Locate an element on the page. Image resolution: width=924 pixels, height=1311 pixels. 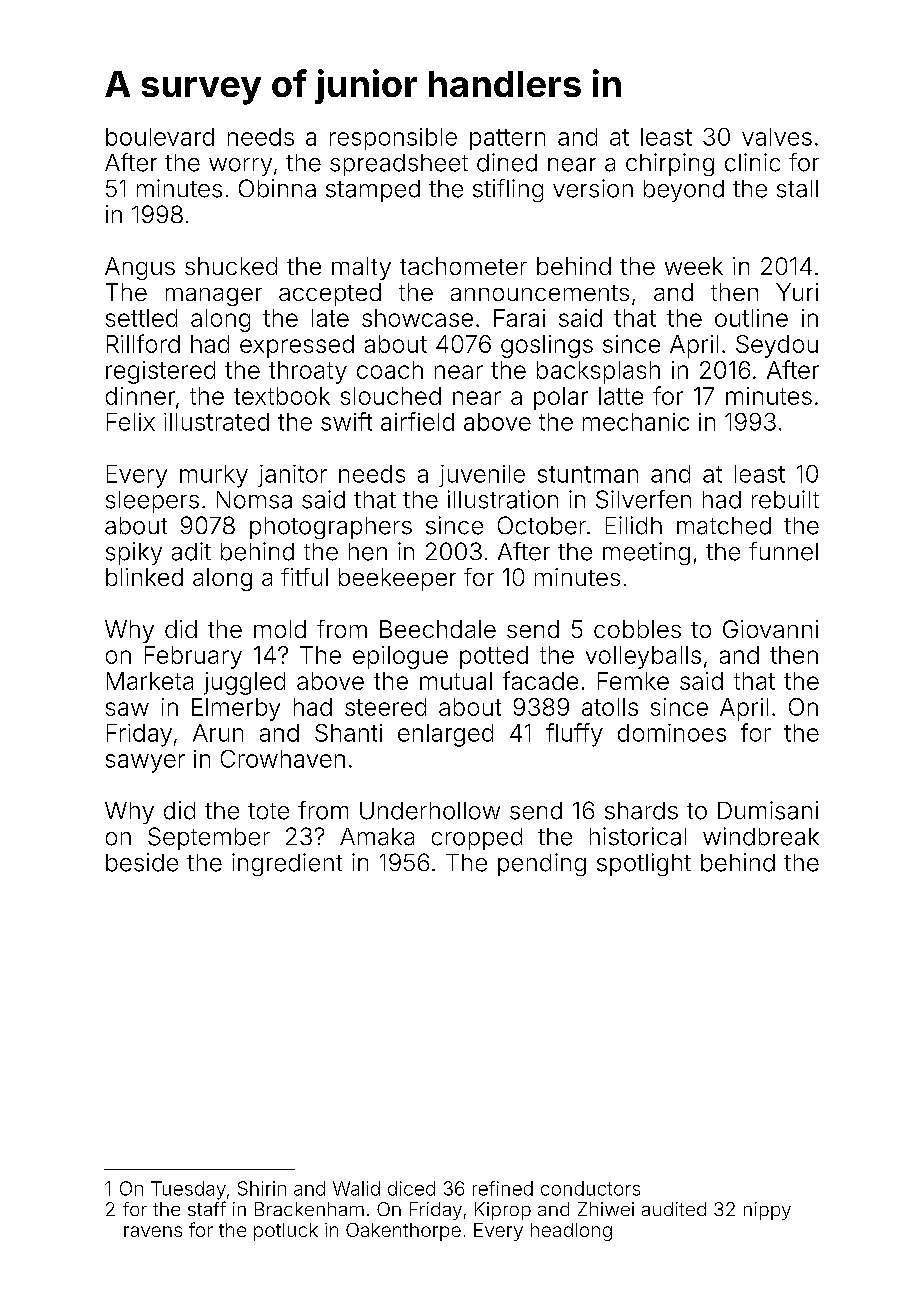
valves is located at coordinates (777, 137).
